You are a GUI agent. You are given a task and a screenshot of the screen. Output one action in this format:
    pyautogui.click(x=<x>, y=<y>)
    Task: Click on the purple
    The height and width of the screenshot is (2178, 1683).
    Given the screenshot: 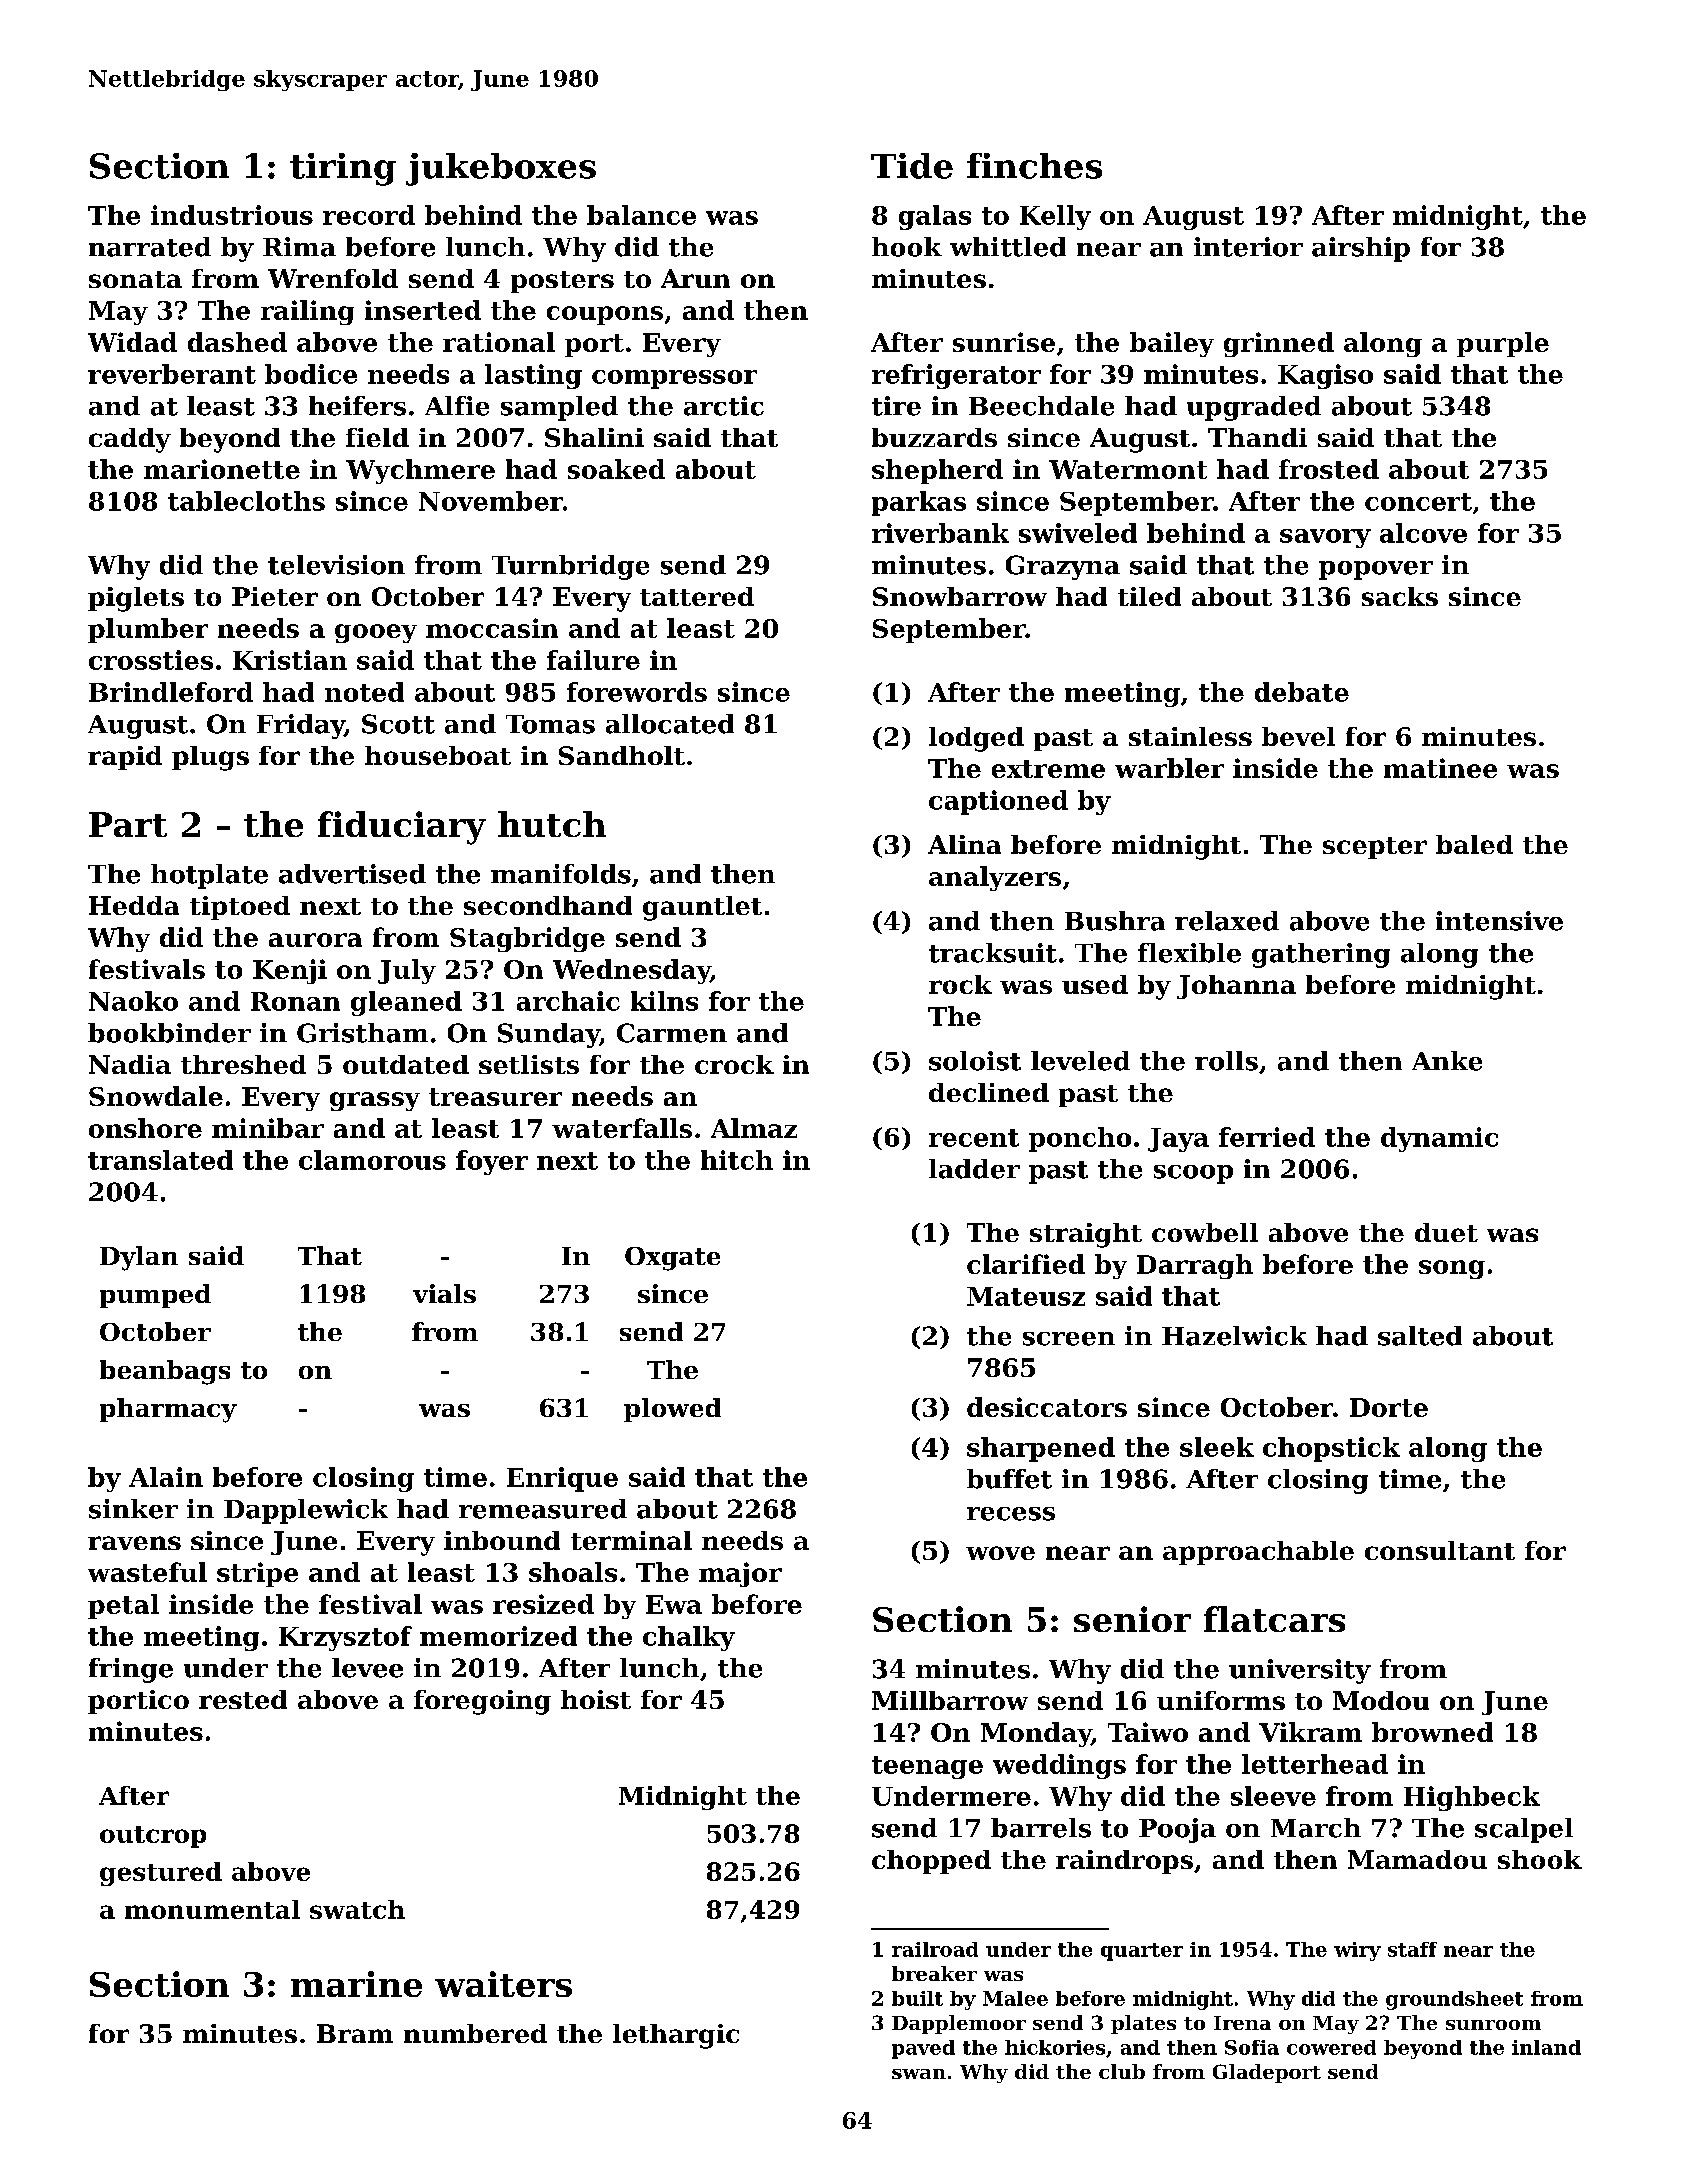 What is the action you would take?
    pyautogui.click(x=1503, y=344)
